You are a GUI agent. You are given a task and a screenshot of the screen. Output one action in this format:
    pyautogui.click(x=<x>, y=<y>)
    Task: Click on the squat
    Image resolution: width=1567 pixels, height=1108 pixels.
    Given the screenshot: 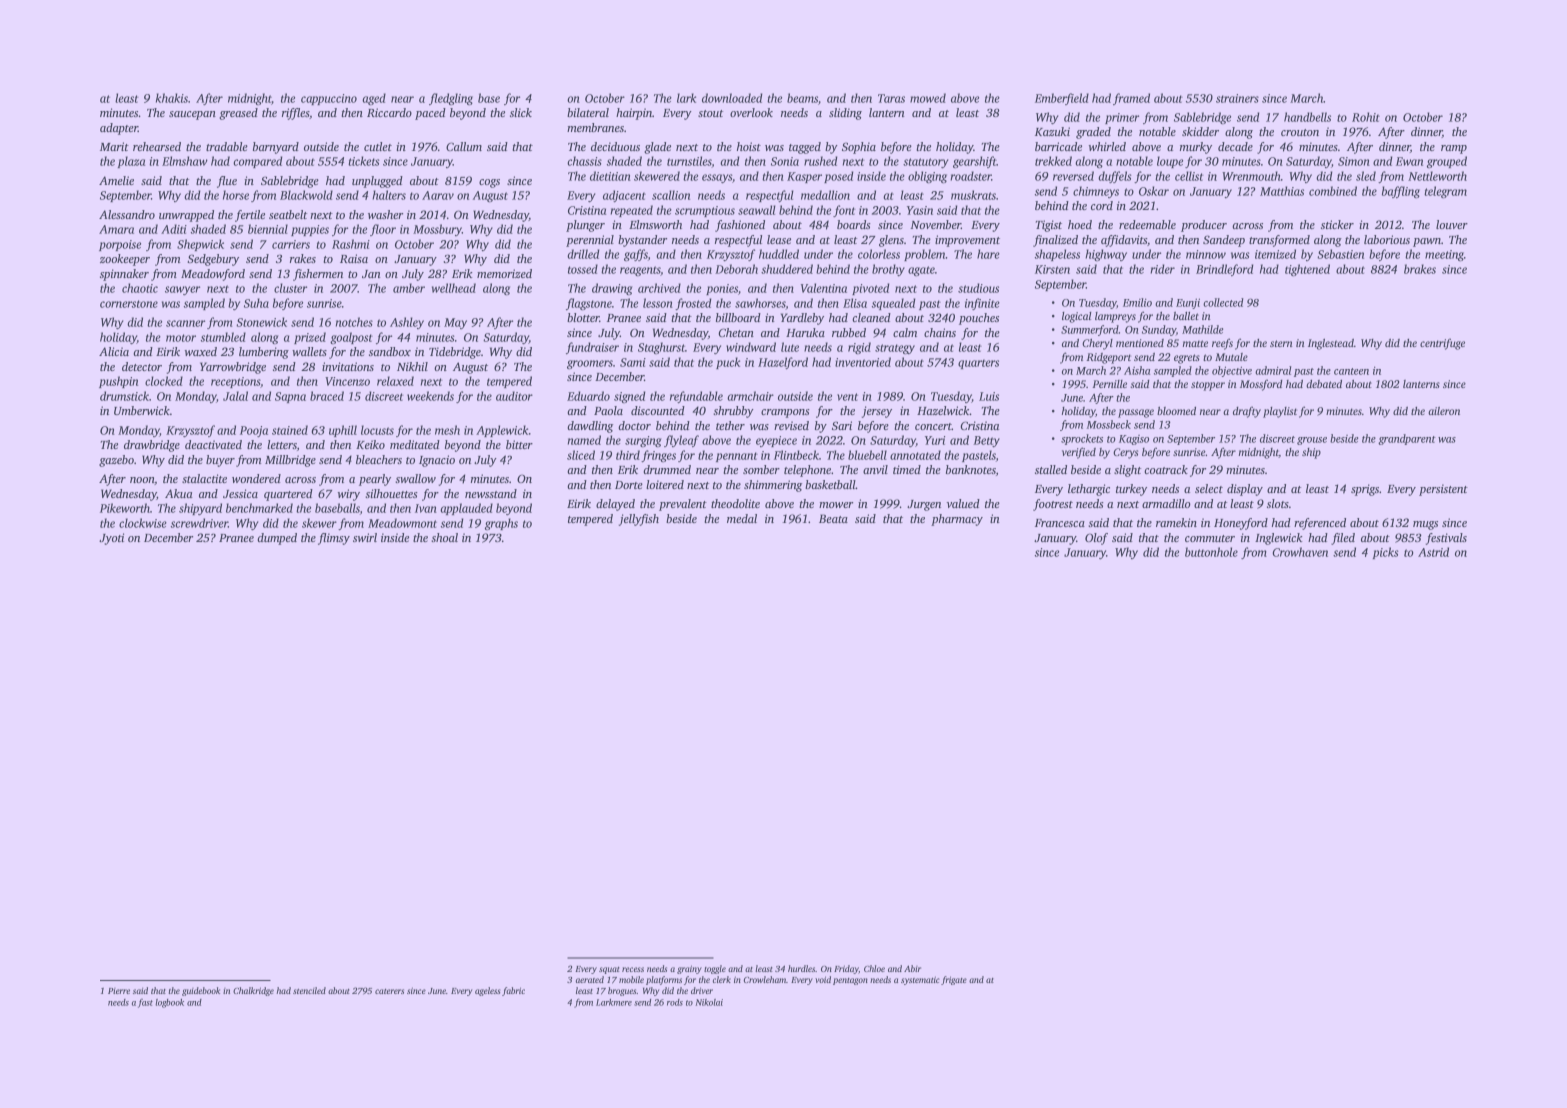 What is the action you would take?
    pyautogui.click(x=609, y=970)
